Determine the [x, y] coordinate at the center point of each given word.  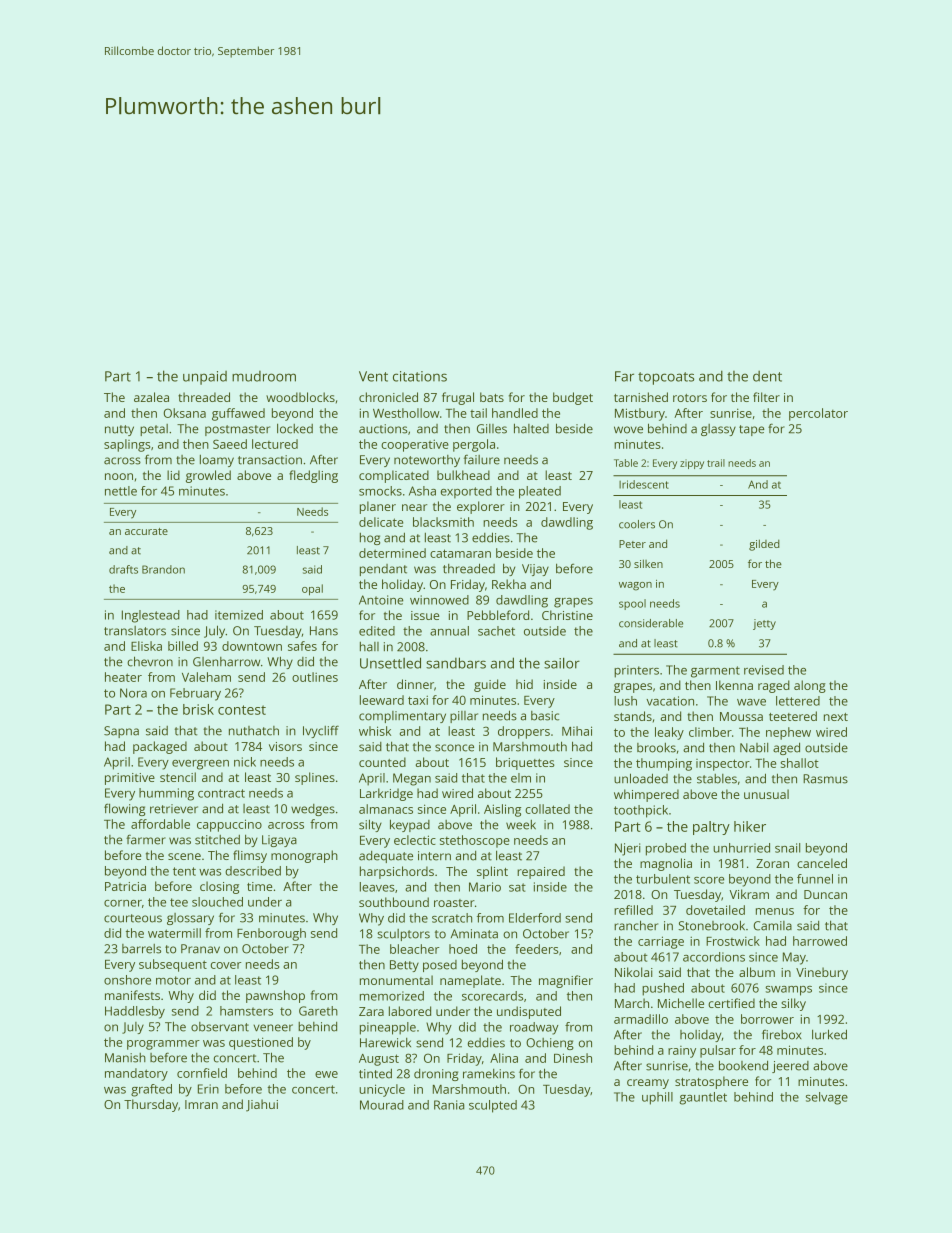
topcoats [666, 378]
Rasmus [825, 779]
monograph [304, 856]
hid [524, 684]
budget [573, 398]
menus [775, 911]
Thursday [151, 1105]
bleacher [414, 949]
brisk [198, 709]
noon [119, 476]
